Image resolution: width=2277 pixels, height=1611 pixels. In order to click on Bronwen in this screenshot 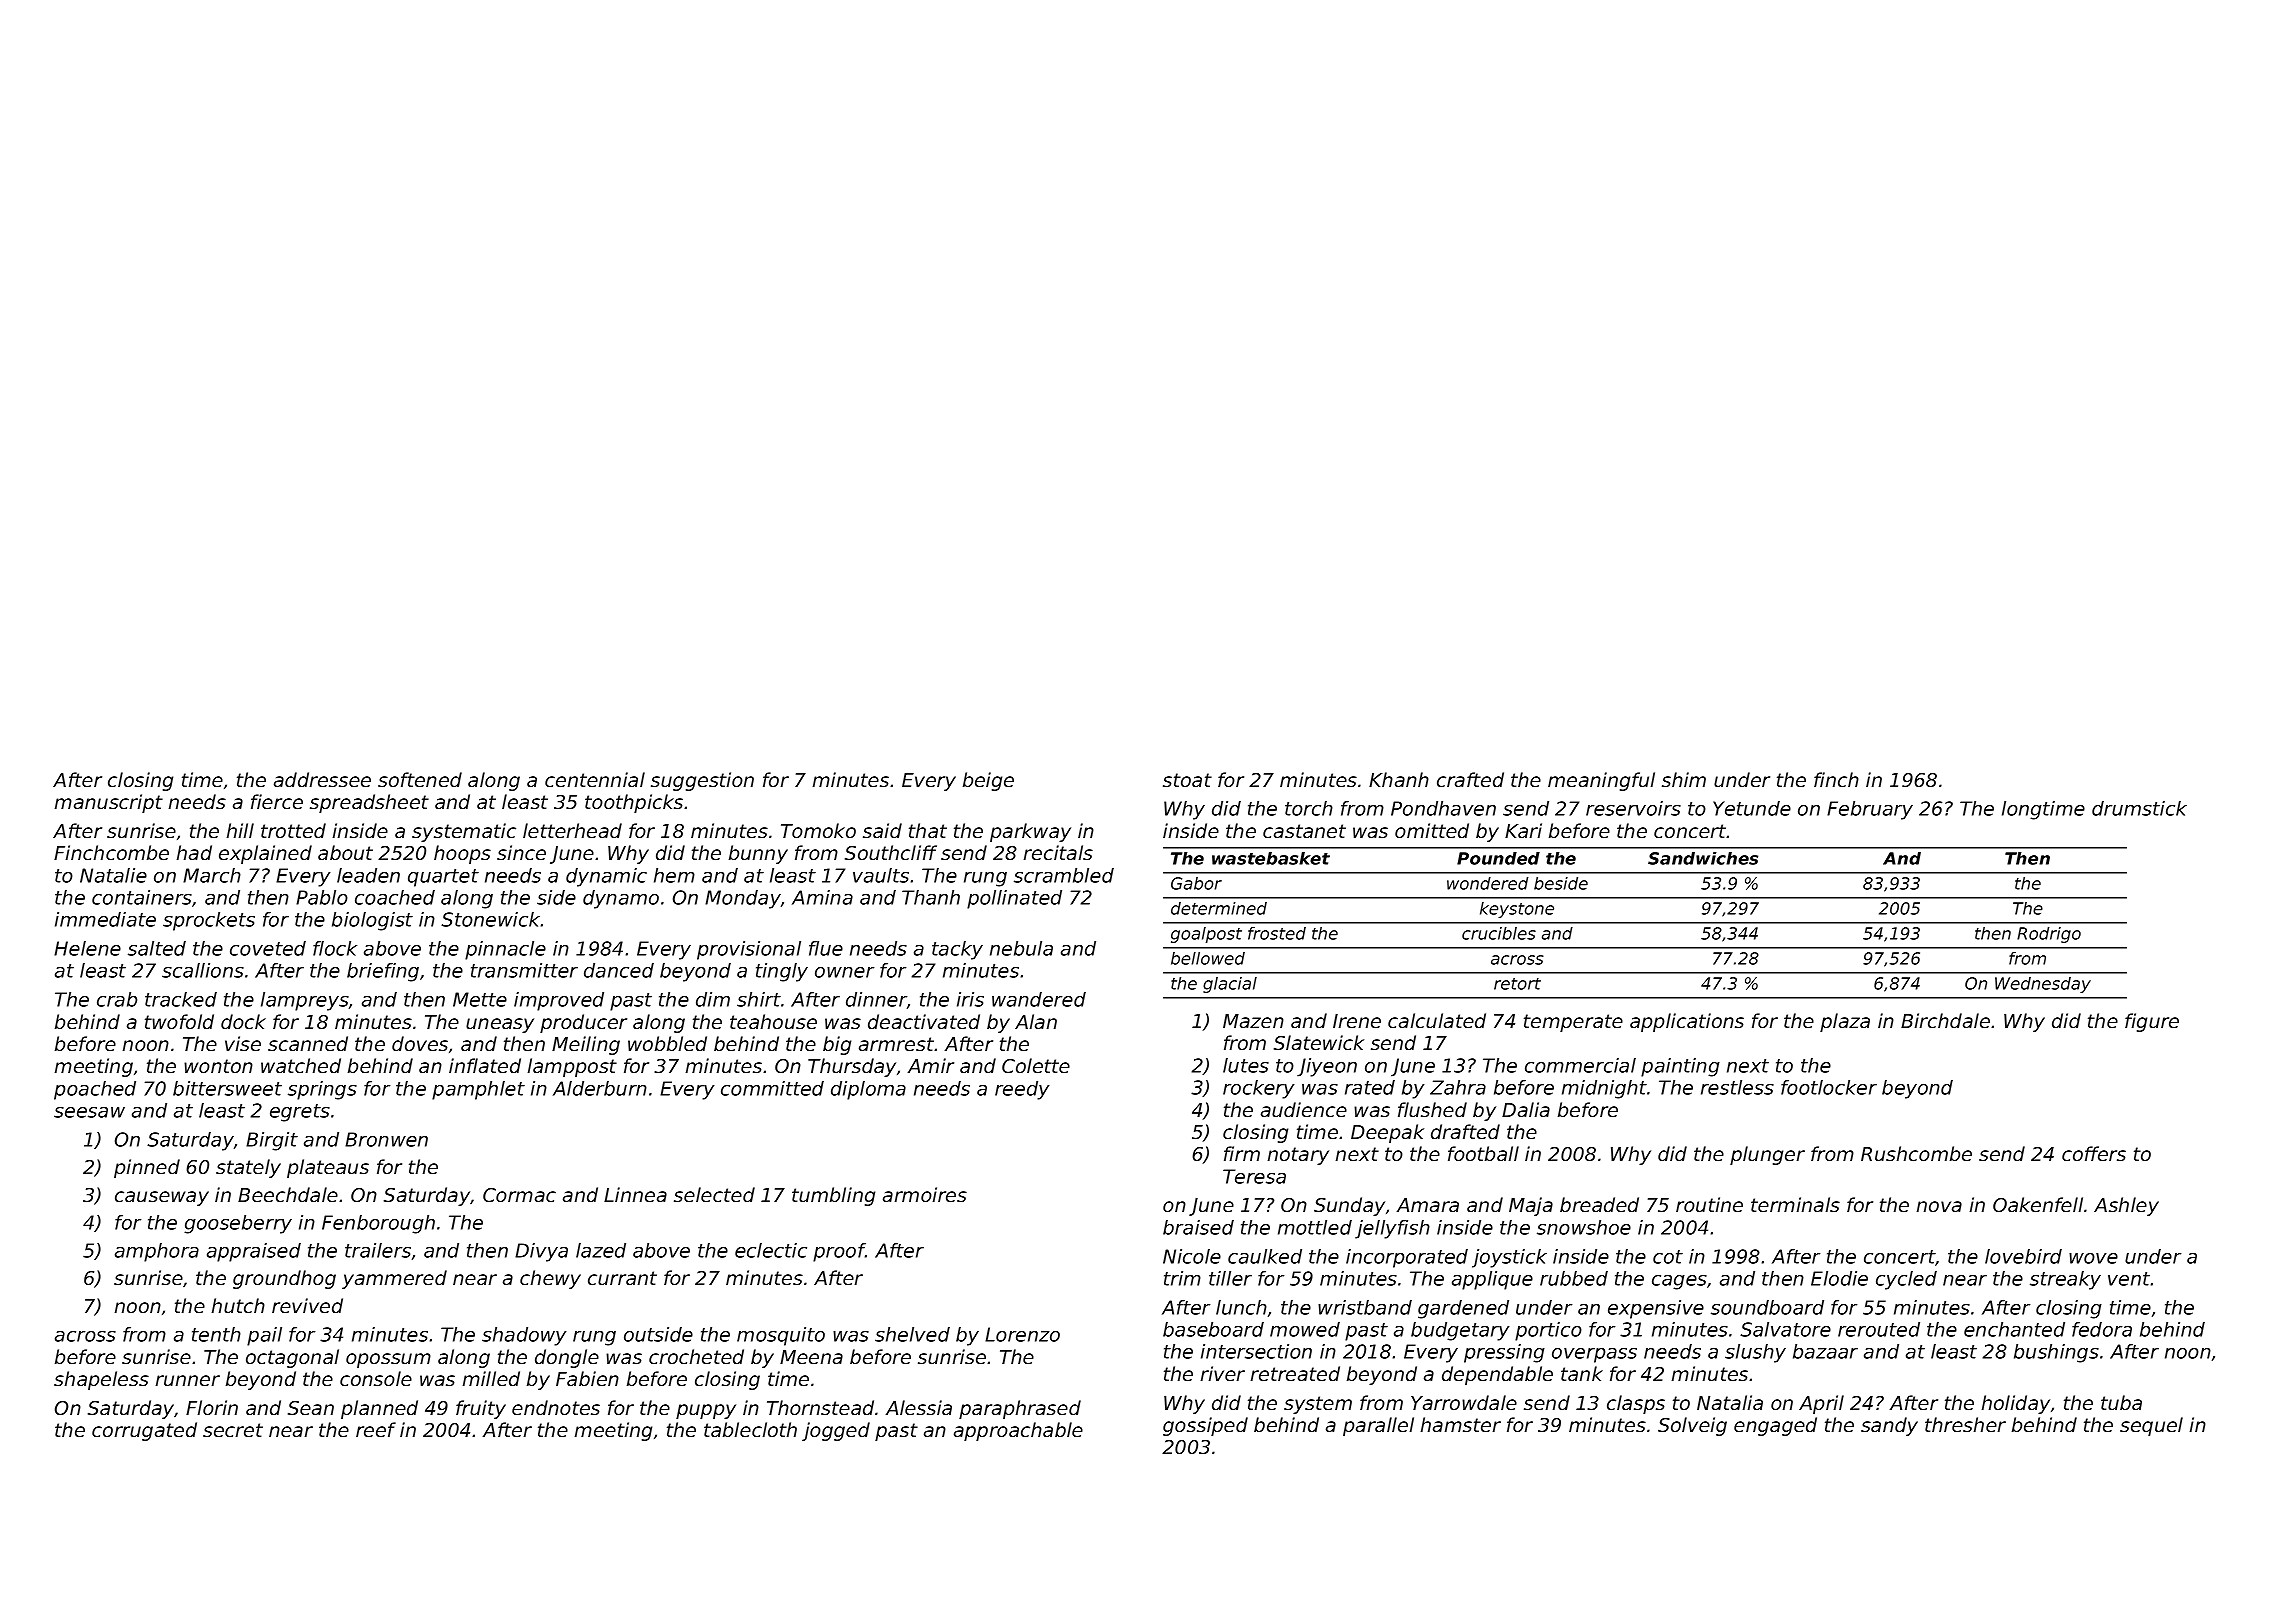, I will do `click(386, 1139)`.
